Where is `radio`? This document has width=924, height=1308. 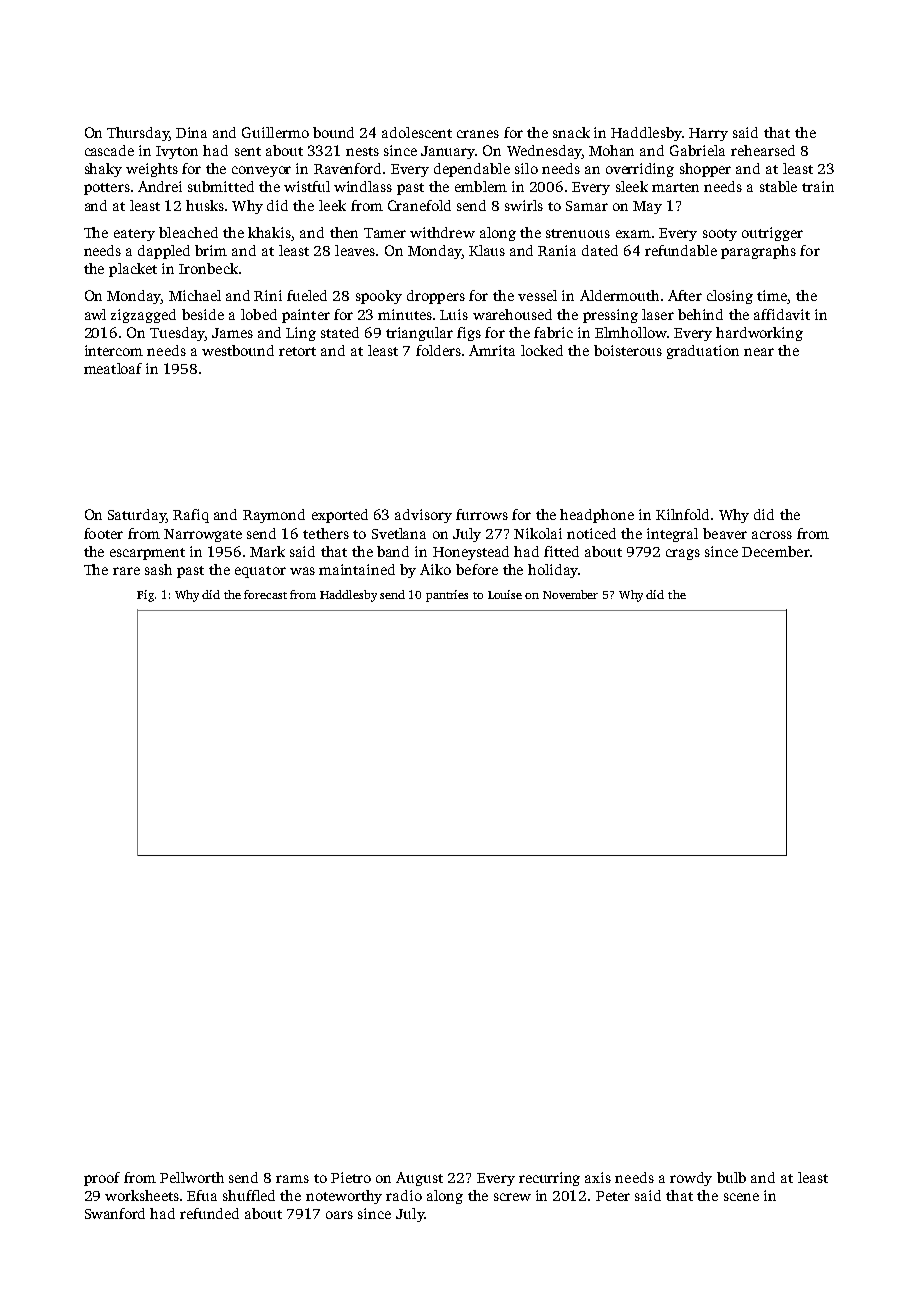
radio is located at coordinates (404, 1195).
